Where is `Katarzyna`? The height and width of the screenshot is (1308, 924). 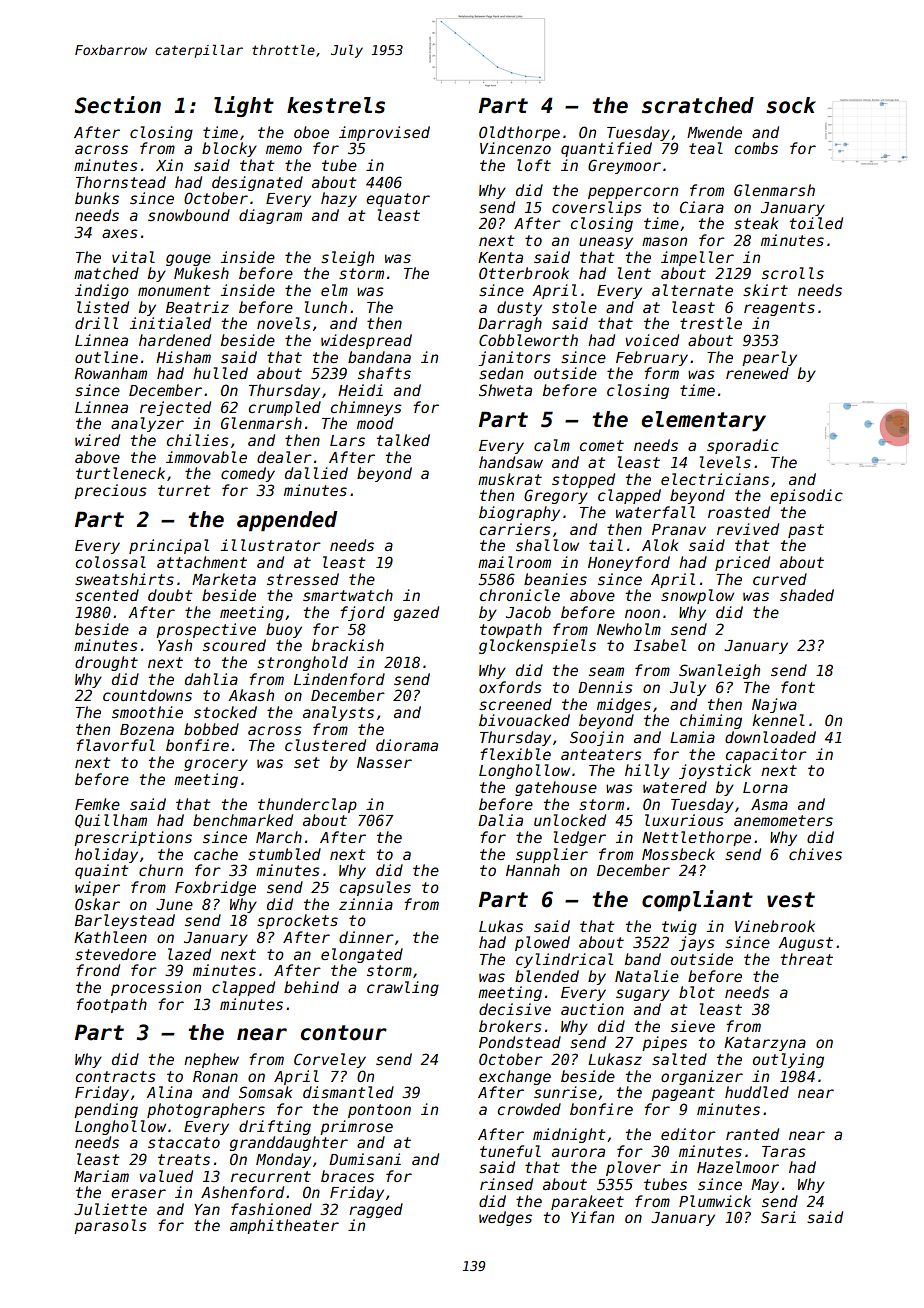
Katarzyna is located at coordinates (765, 1044).
